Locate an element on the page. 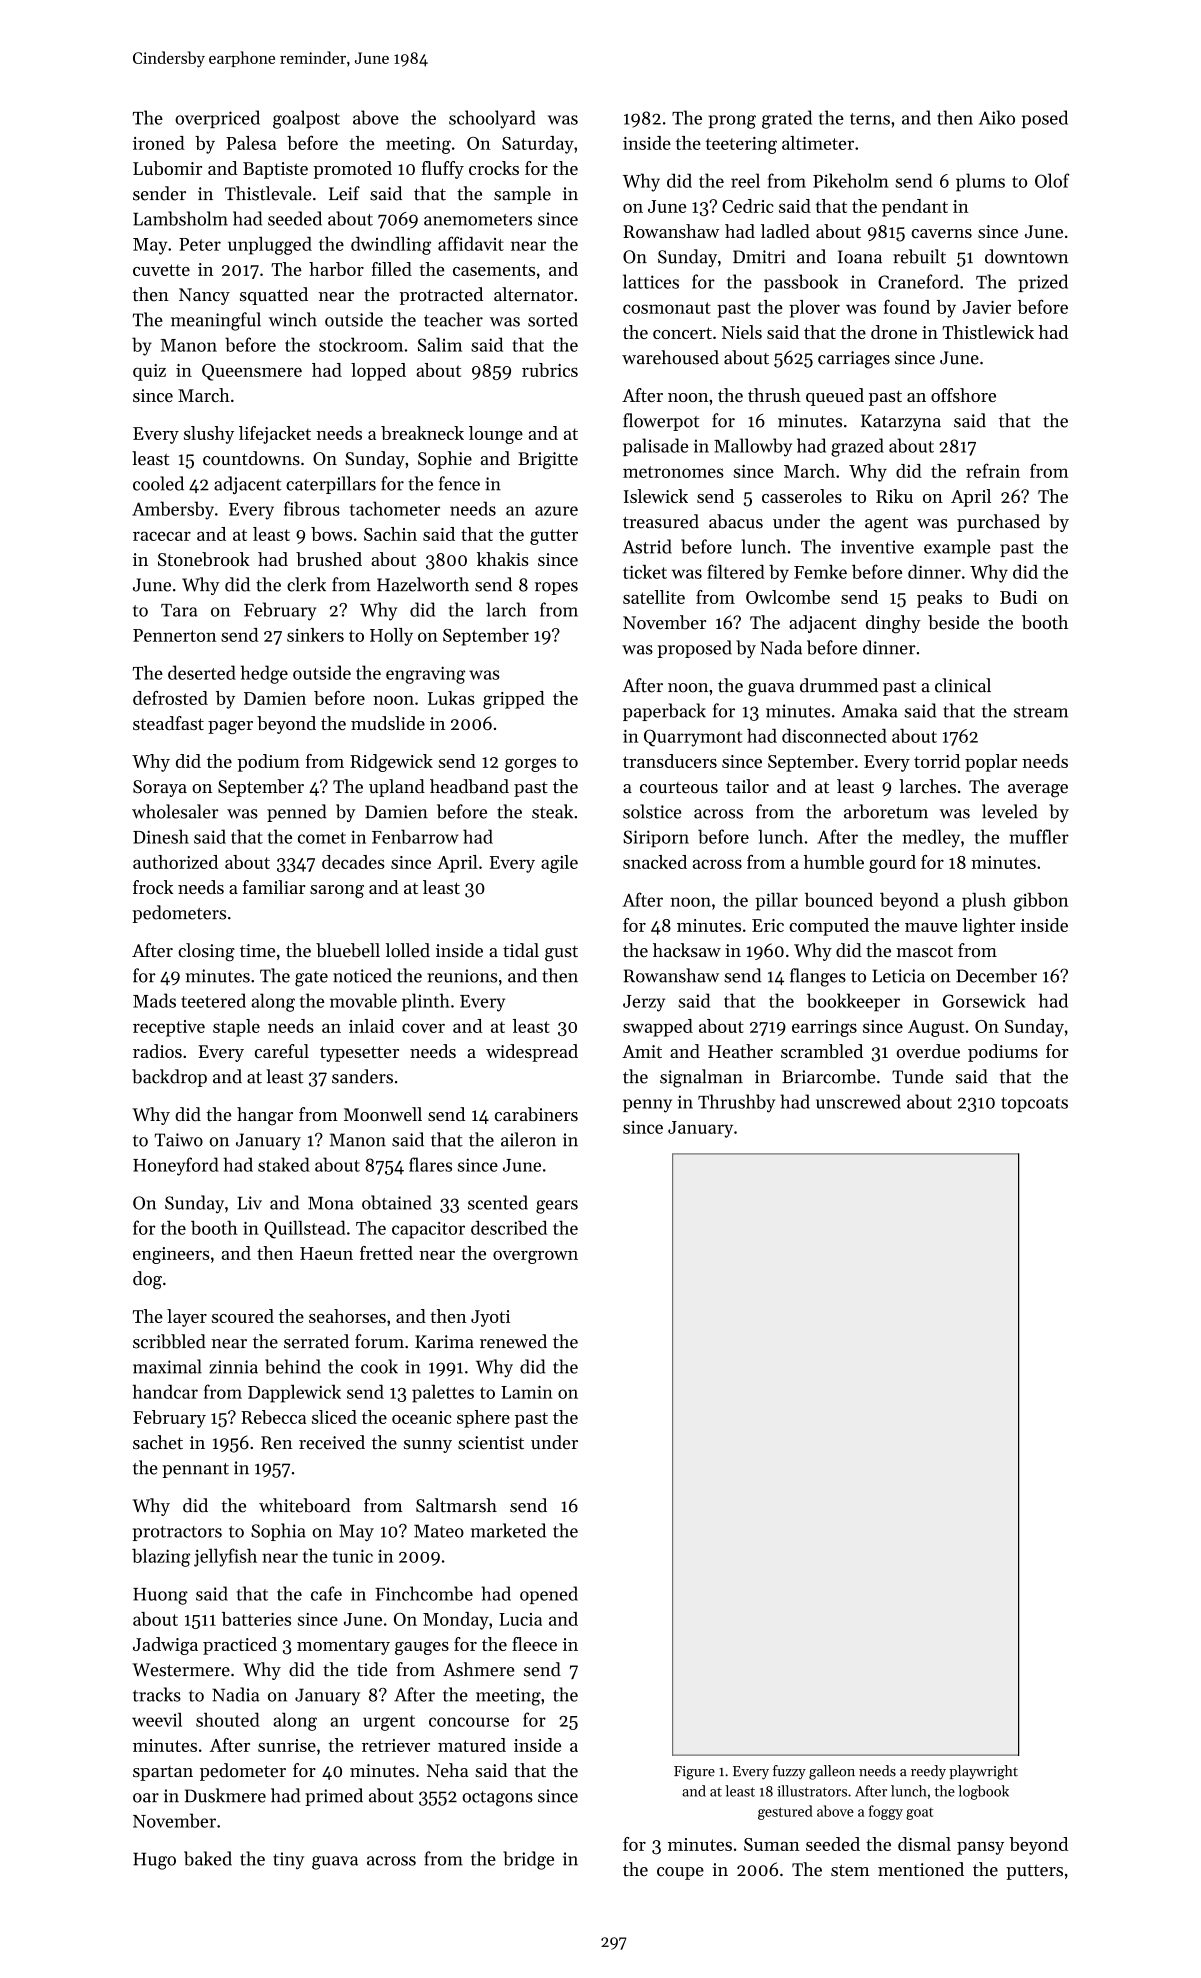  mentioned is located at coordinates (921, 1869).
